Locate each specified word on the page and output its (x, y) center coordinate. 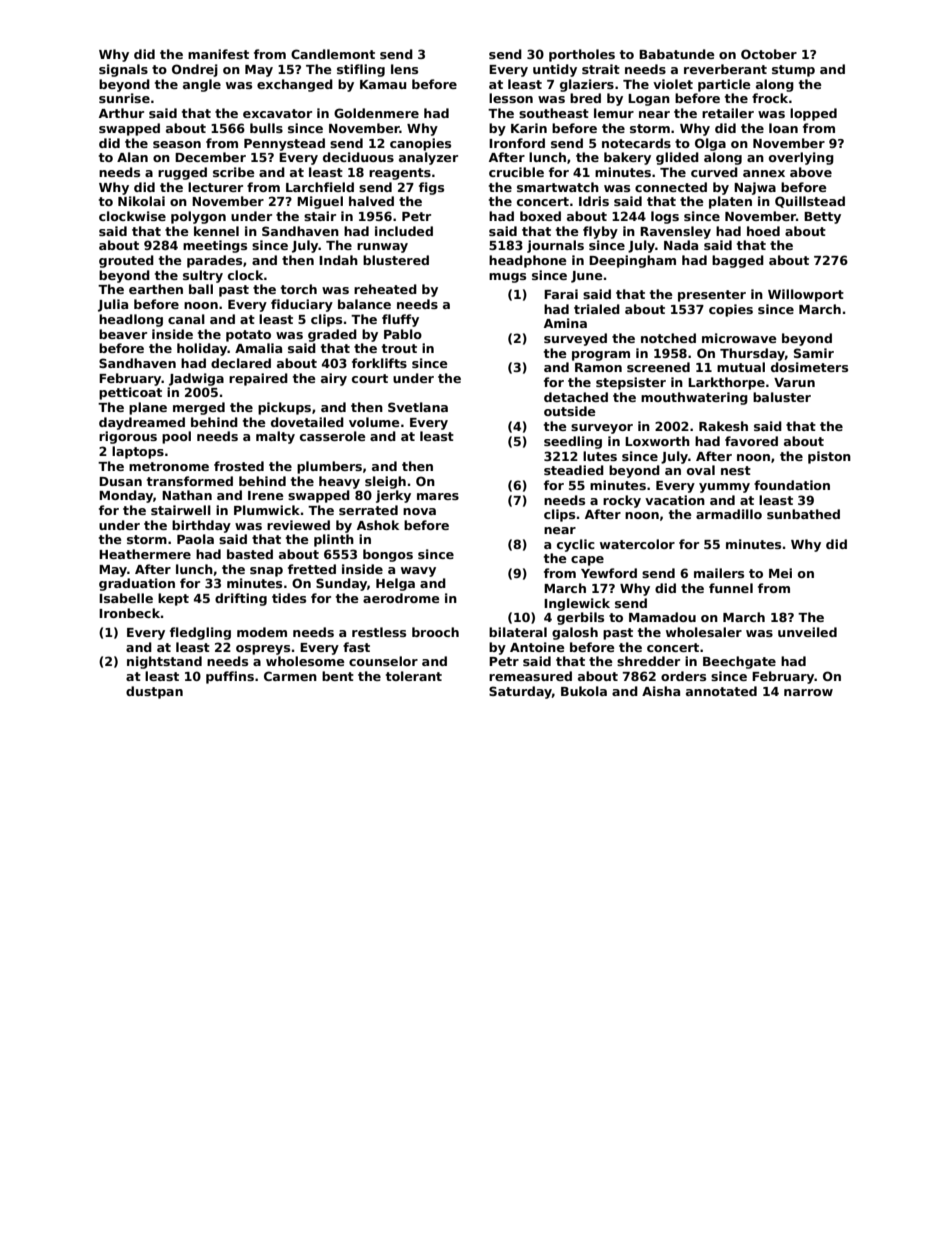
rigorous (128, 437)
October (769, 54)
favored (751, 441)
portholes (582, 55)
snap (266, 572)
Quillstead (810, 202)
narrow (808, 692)
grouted (126, 261)
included (404, 231)
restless (379, 632)
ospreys (263, 650)
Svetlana (418, 407)
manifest (218, 54)
